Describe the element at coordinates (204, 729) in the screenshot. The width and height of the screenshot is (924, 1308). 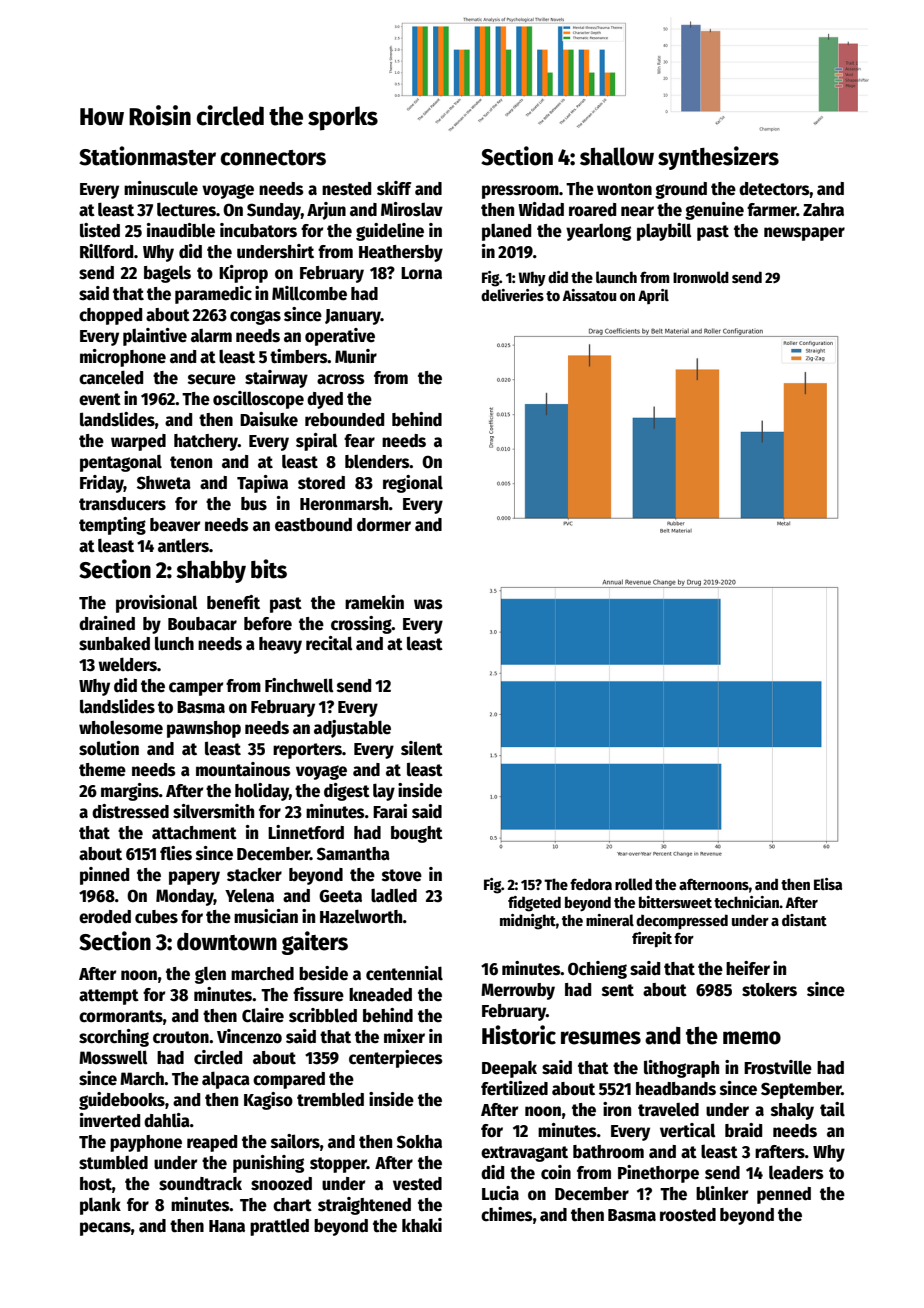
I see `pawnshop` at that location.
